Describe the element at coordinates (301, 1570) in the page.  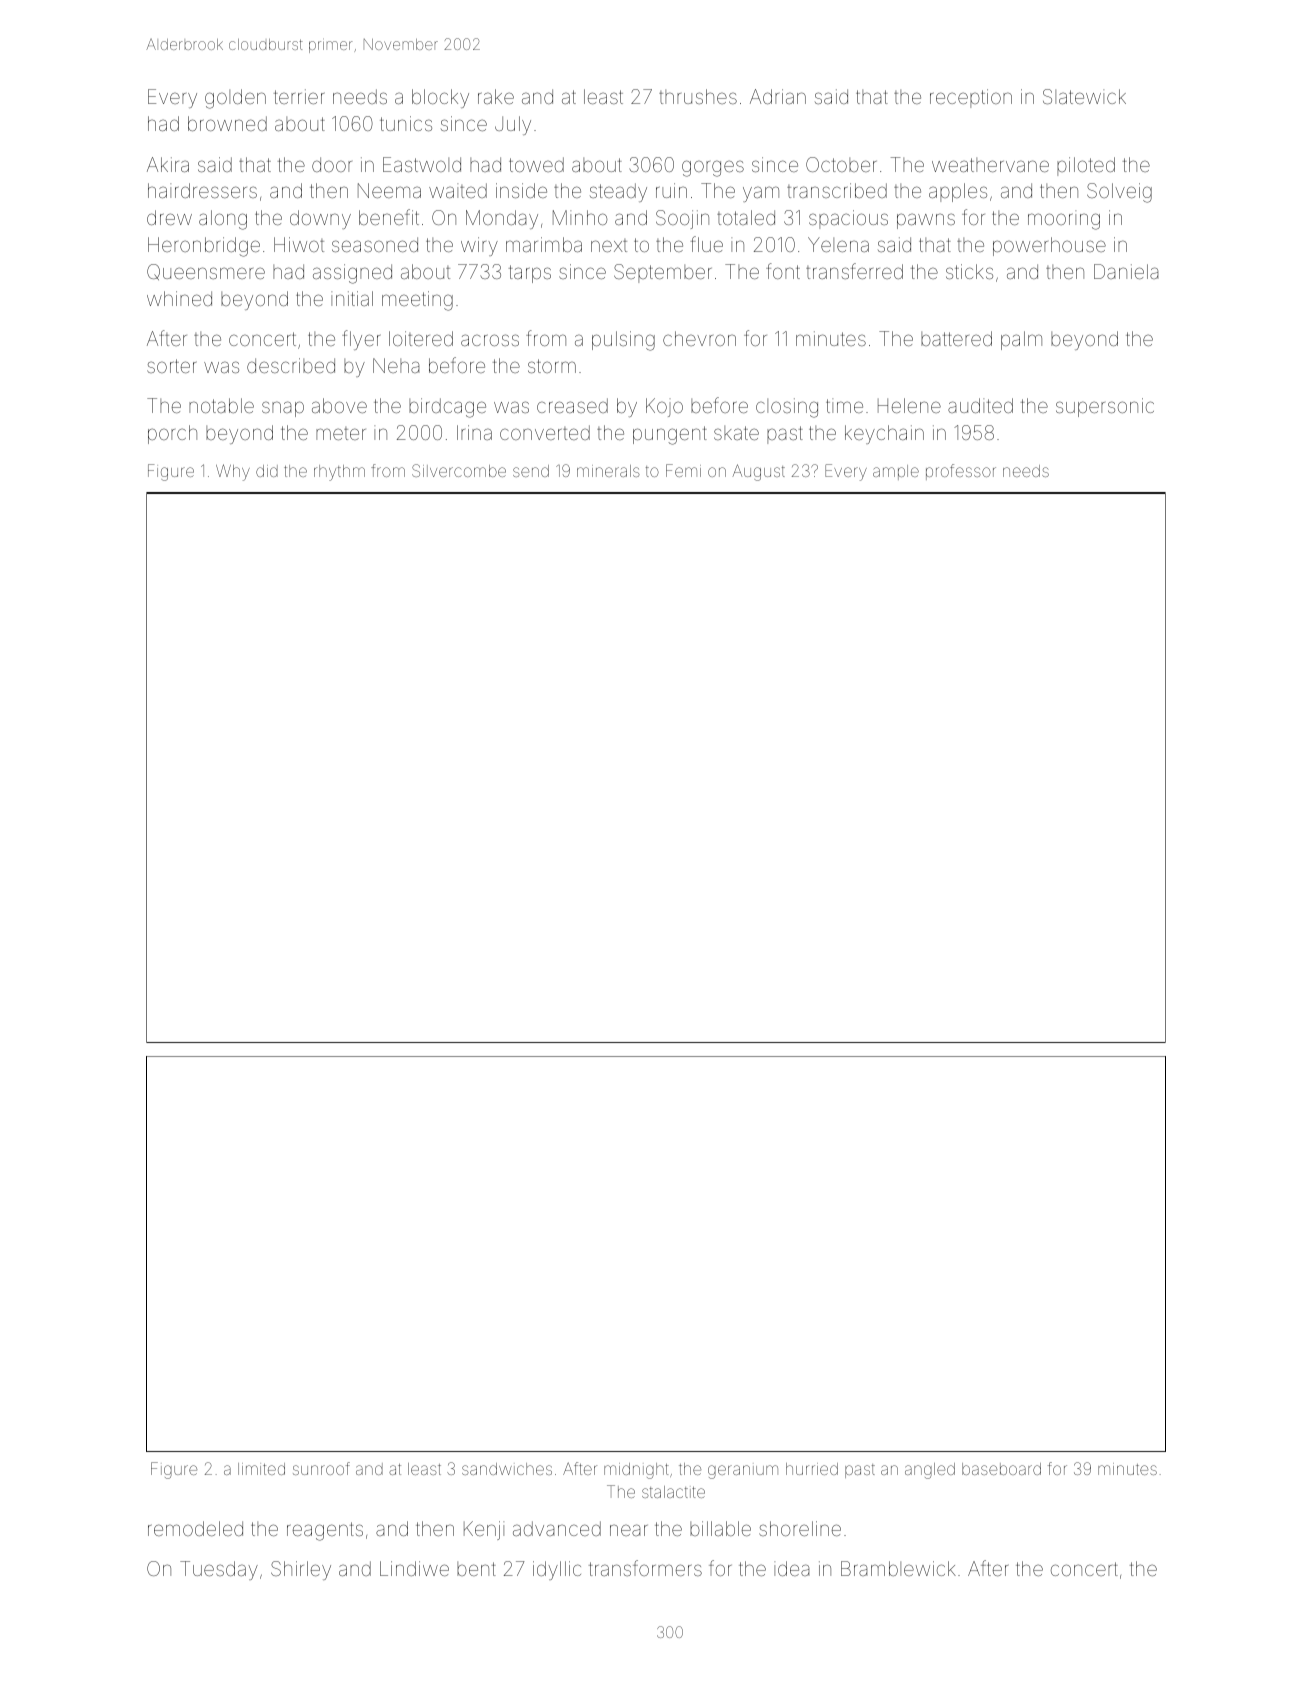
I see `Shirley` at that location.
